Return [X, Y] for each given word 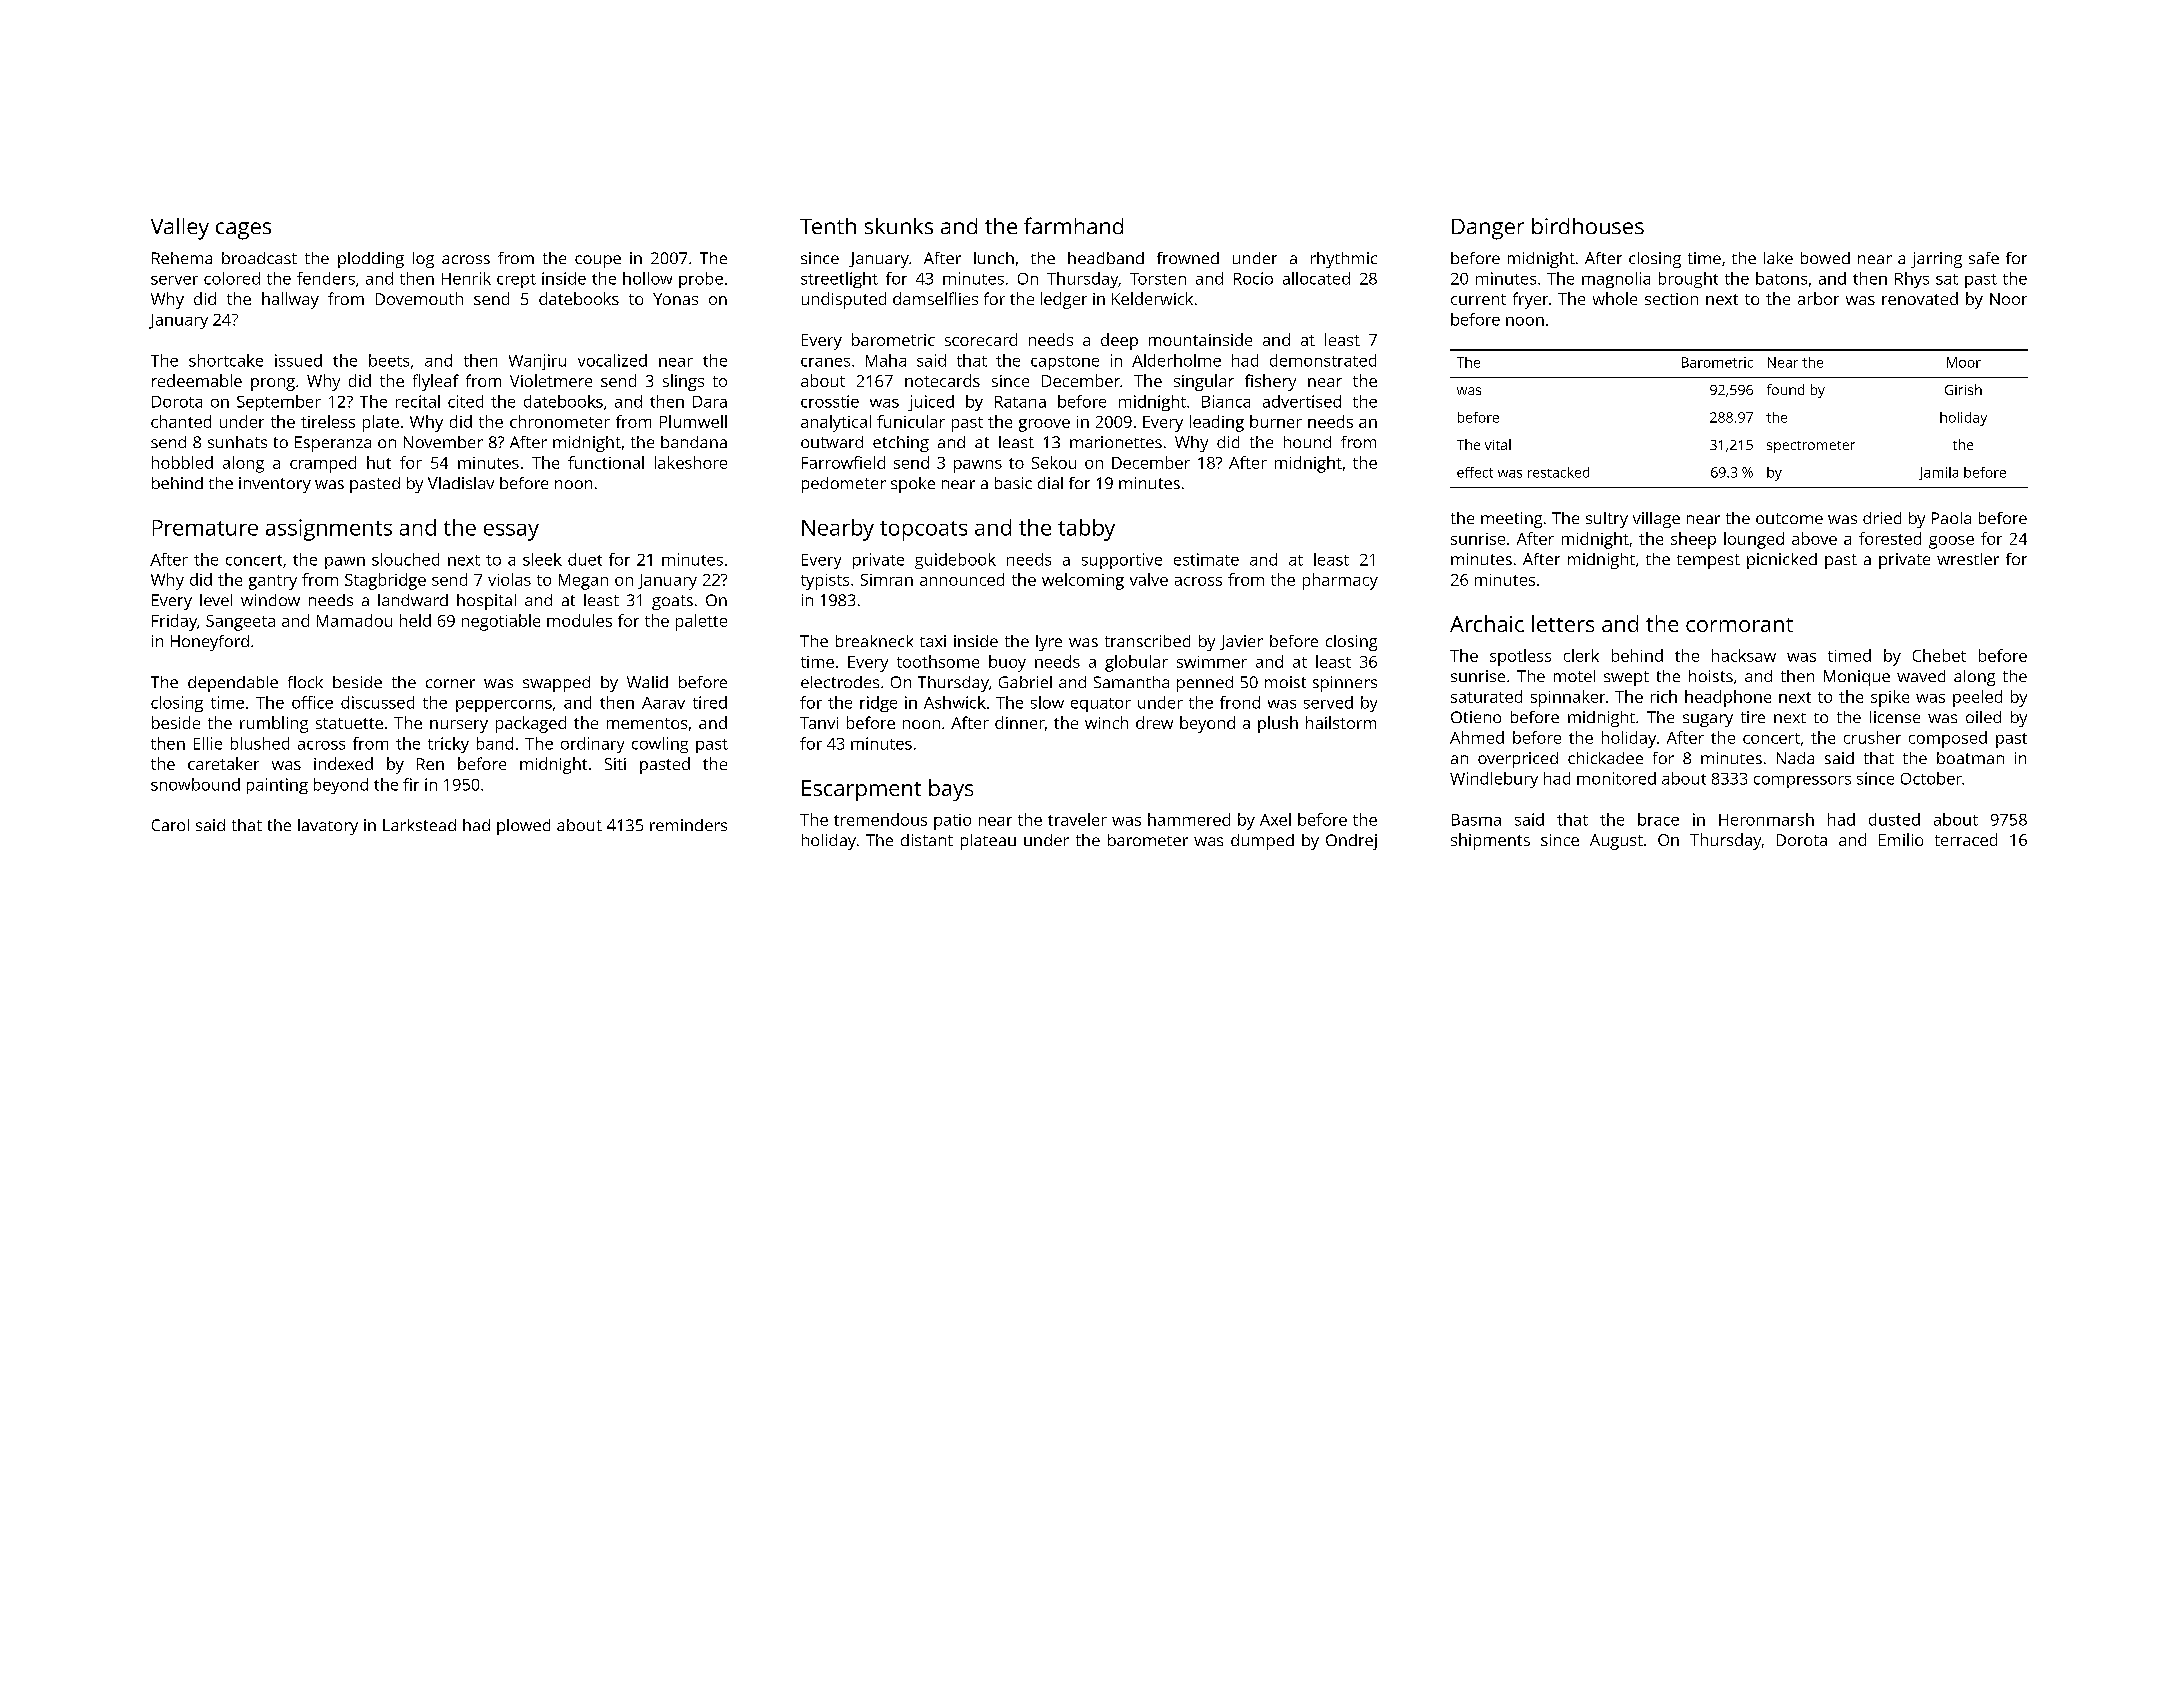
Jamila [1938, 473]
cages [243, 231]
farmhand [1073, 225]
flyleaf [436, 382]
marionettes [1116, 442]
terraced [1966, 839]
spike [1890, 698]
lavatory [328, 827]
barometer [1148, 840]
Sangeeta [240, 623]
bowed [1825, 258]
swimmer [1212, 662]
